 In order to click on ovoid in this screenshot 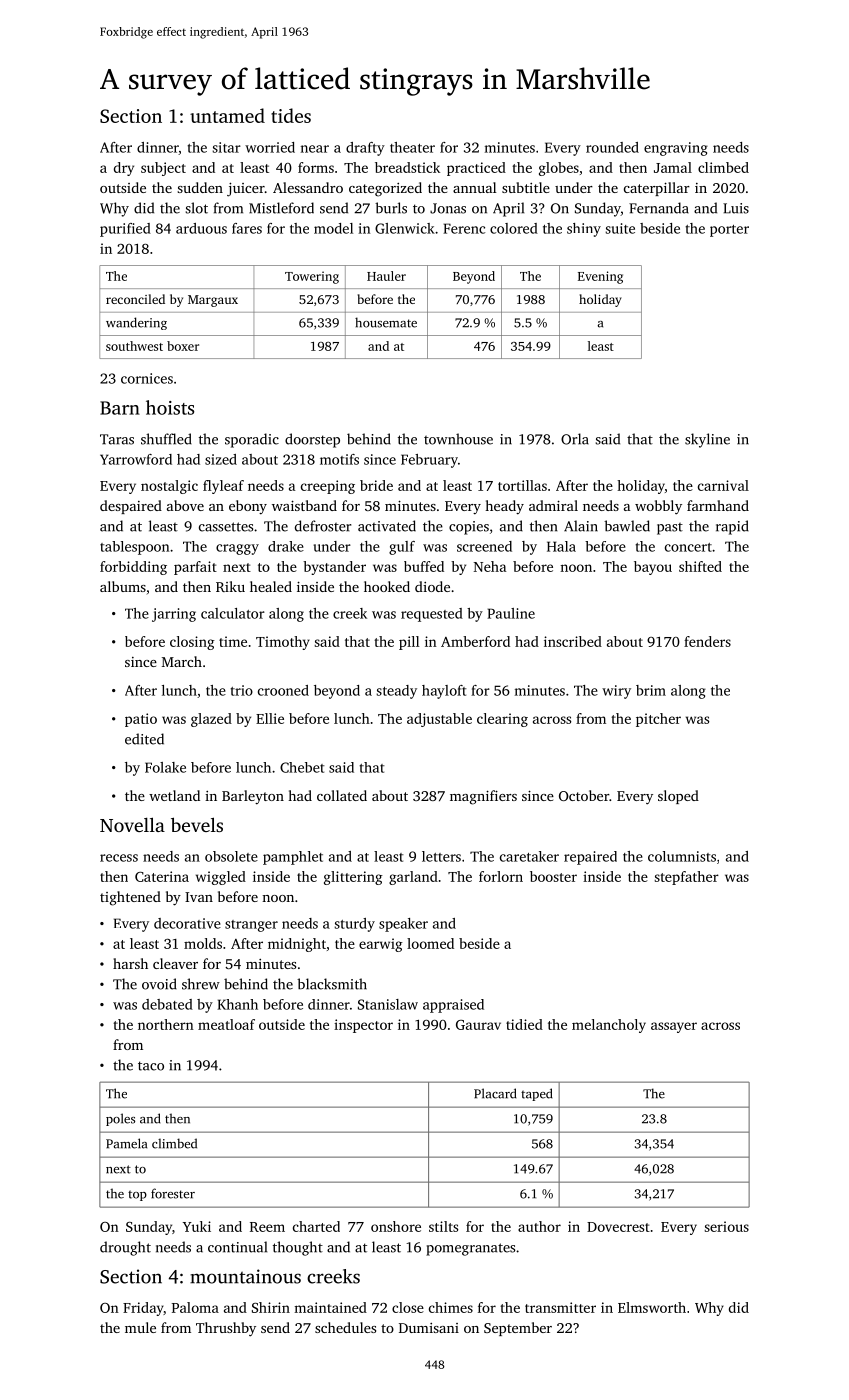, I will do `click(159, 984)`.
